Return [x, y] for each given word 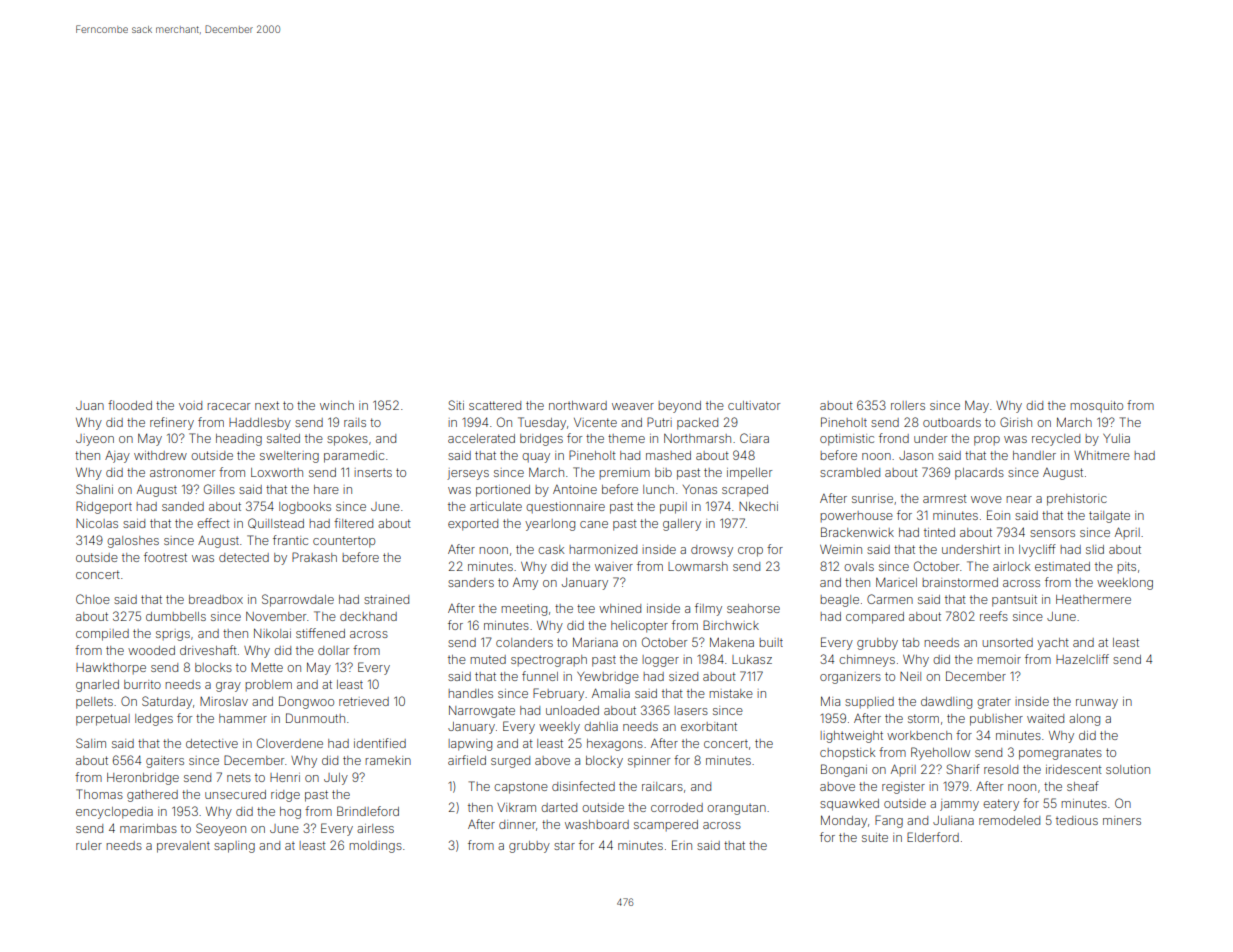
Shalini [94, 489]
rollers [908, 405]
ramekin [388, 760]
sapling [234, 847]
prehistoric [1077, 500]
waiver [614, 566]
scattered [495, 405]
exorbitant [709, 726]
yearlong [550, 525]
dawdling [946, 703]
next [267, 405]
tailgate [1109, 517]
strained [386, 599]
